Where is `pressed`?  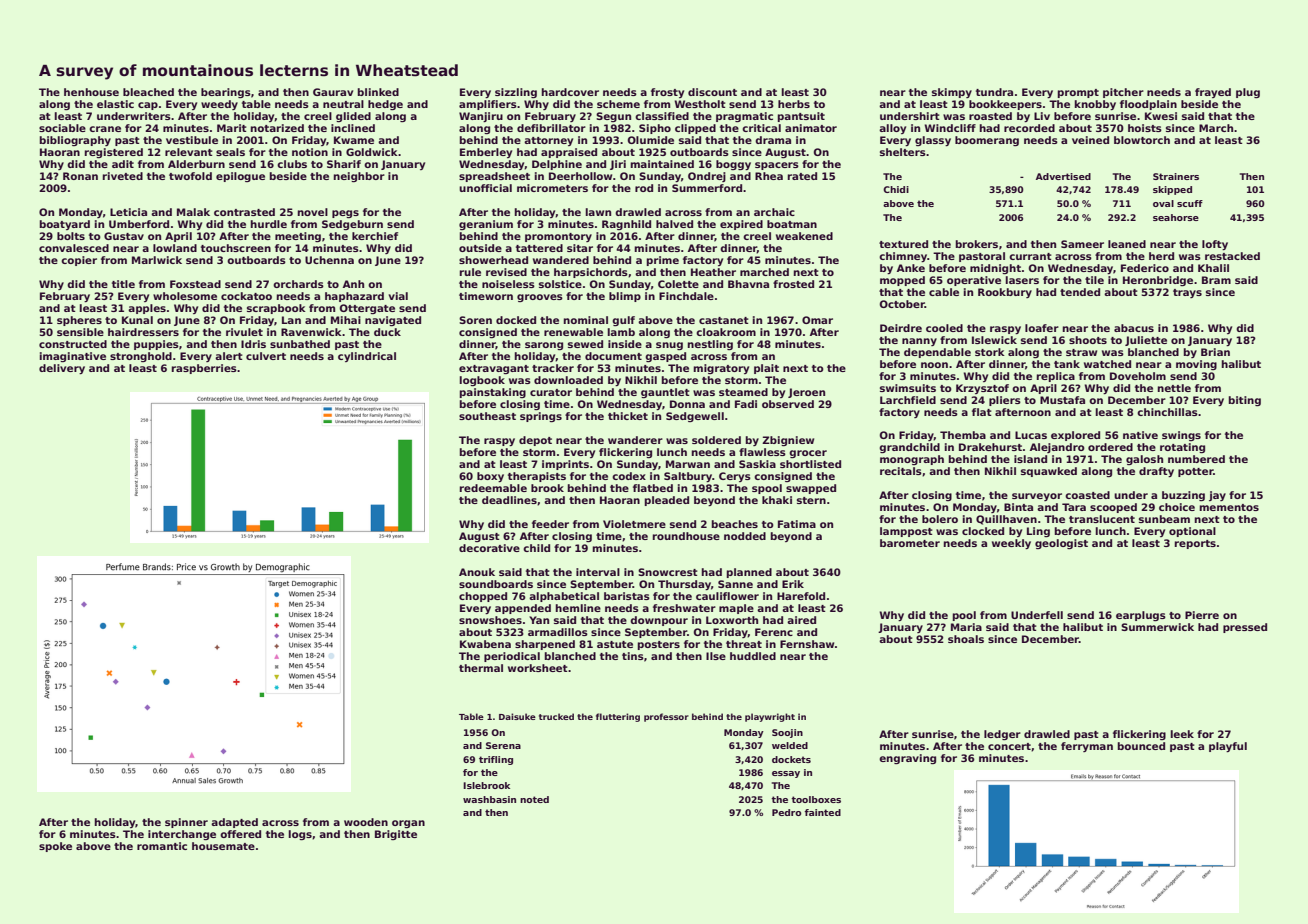 pressed is located at coordinates (1245, 628).
